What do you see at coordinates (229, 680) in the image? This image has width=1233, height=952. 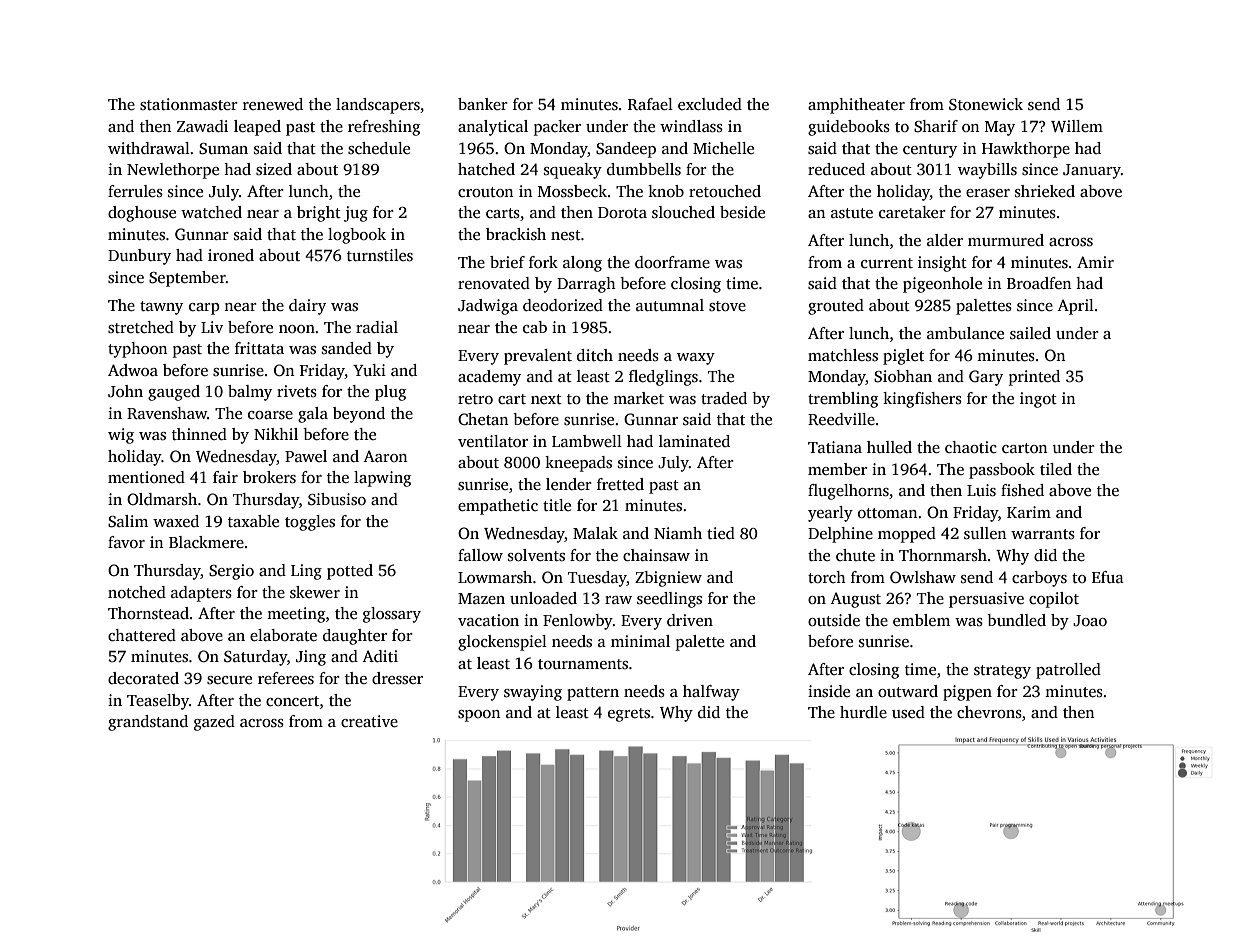 I see `secure` at bounding box center [229, 680].
